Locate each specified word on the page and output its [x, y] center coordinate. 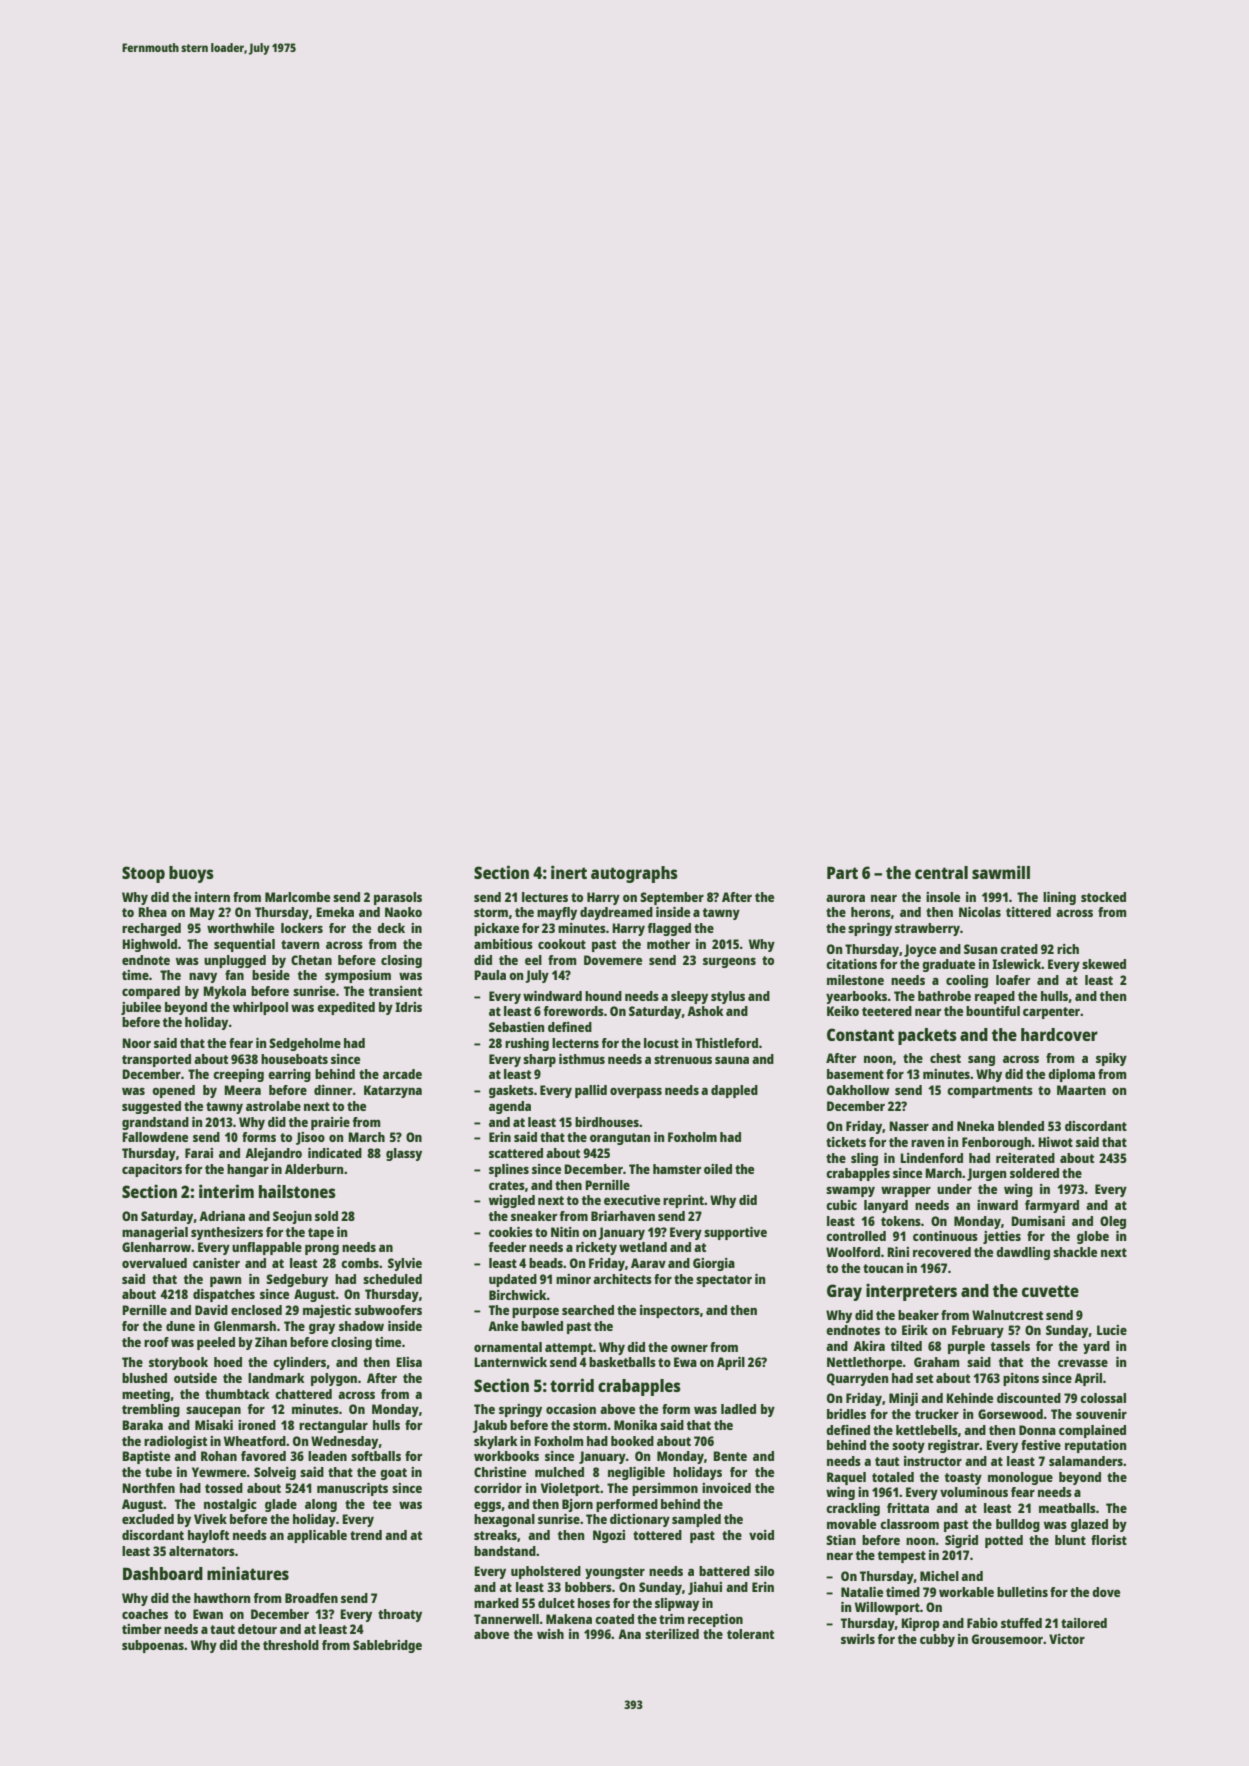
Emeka [335, 912]
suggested [151, 1107]
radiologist [175, 1442]
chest [945, 1058]
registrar [954, 1446]
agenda [510, 1107]
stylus [728, 997]
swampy [850, 1192]
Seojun [292, 1217]
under [954, 1189]
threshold [291, 1645]
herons [871, 912]
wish [550, 1634]
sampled [696, 1520]
